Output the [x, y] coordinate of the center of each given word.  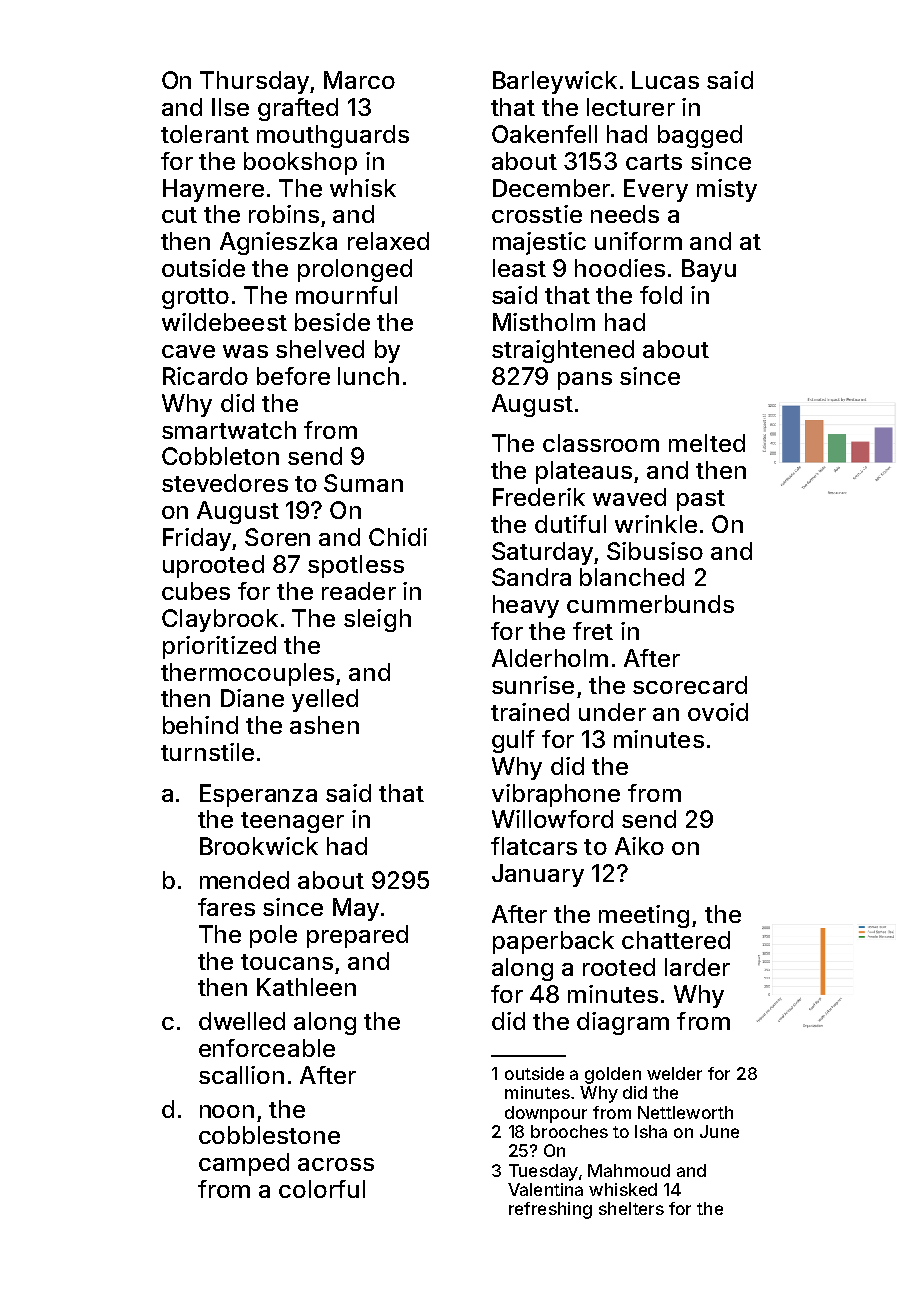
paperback [553, 942]
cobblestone [269, 1135]
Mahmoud [629, 1170]
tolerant [205, 134]
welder [674, 1073]
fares [226, 907]
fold [661, 295]
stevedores [225, 483]
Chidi [398, 537]
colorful [322, 1189]
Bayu [709, 270]
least [519, 268]
